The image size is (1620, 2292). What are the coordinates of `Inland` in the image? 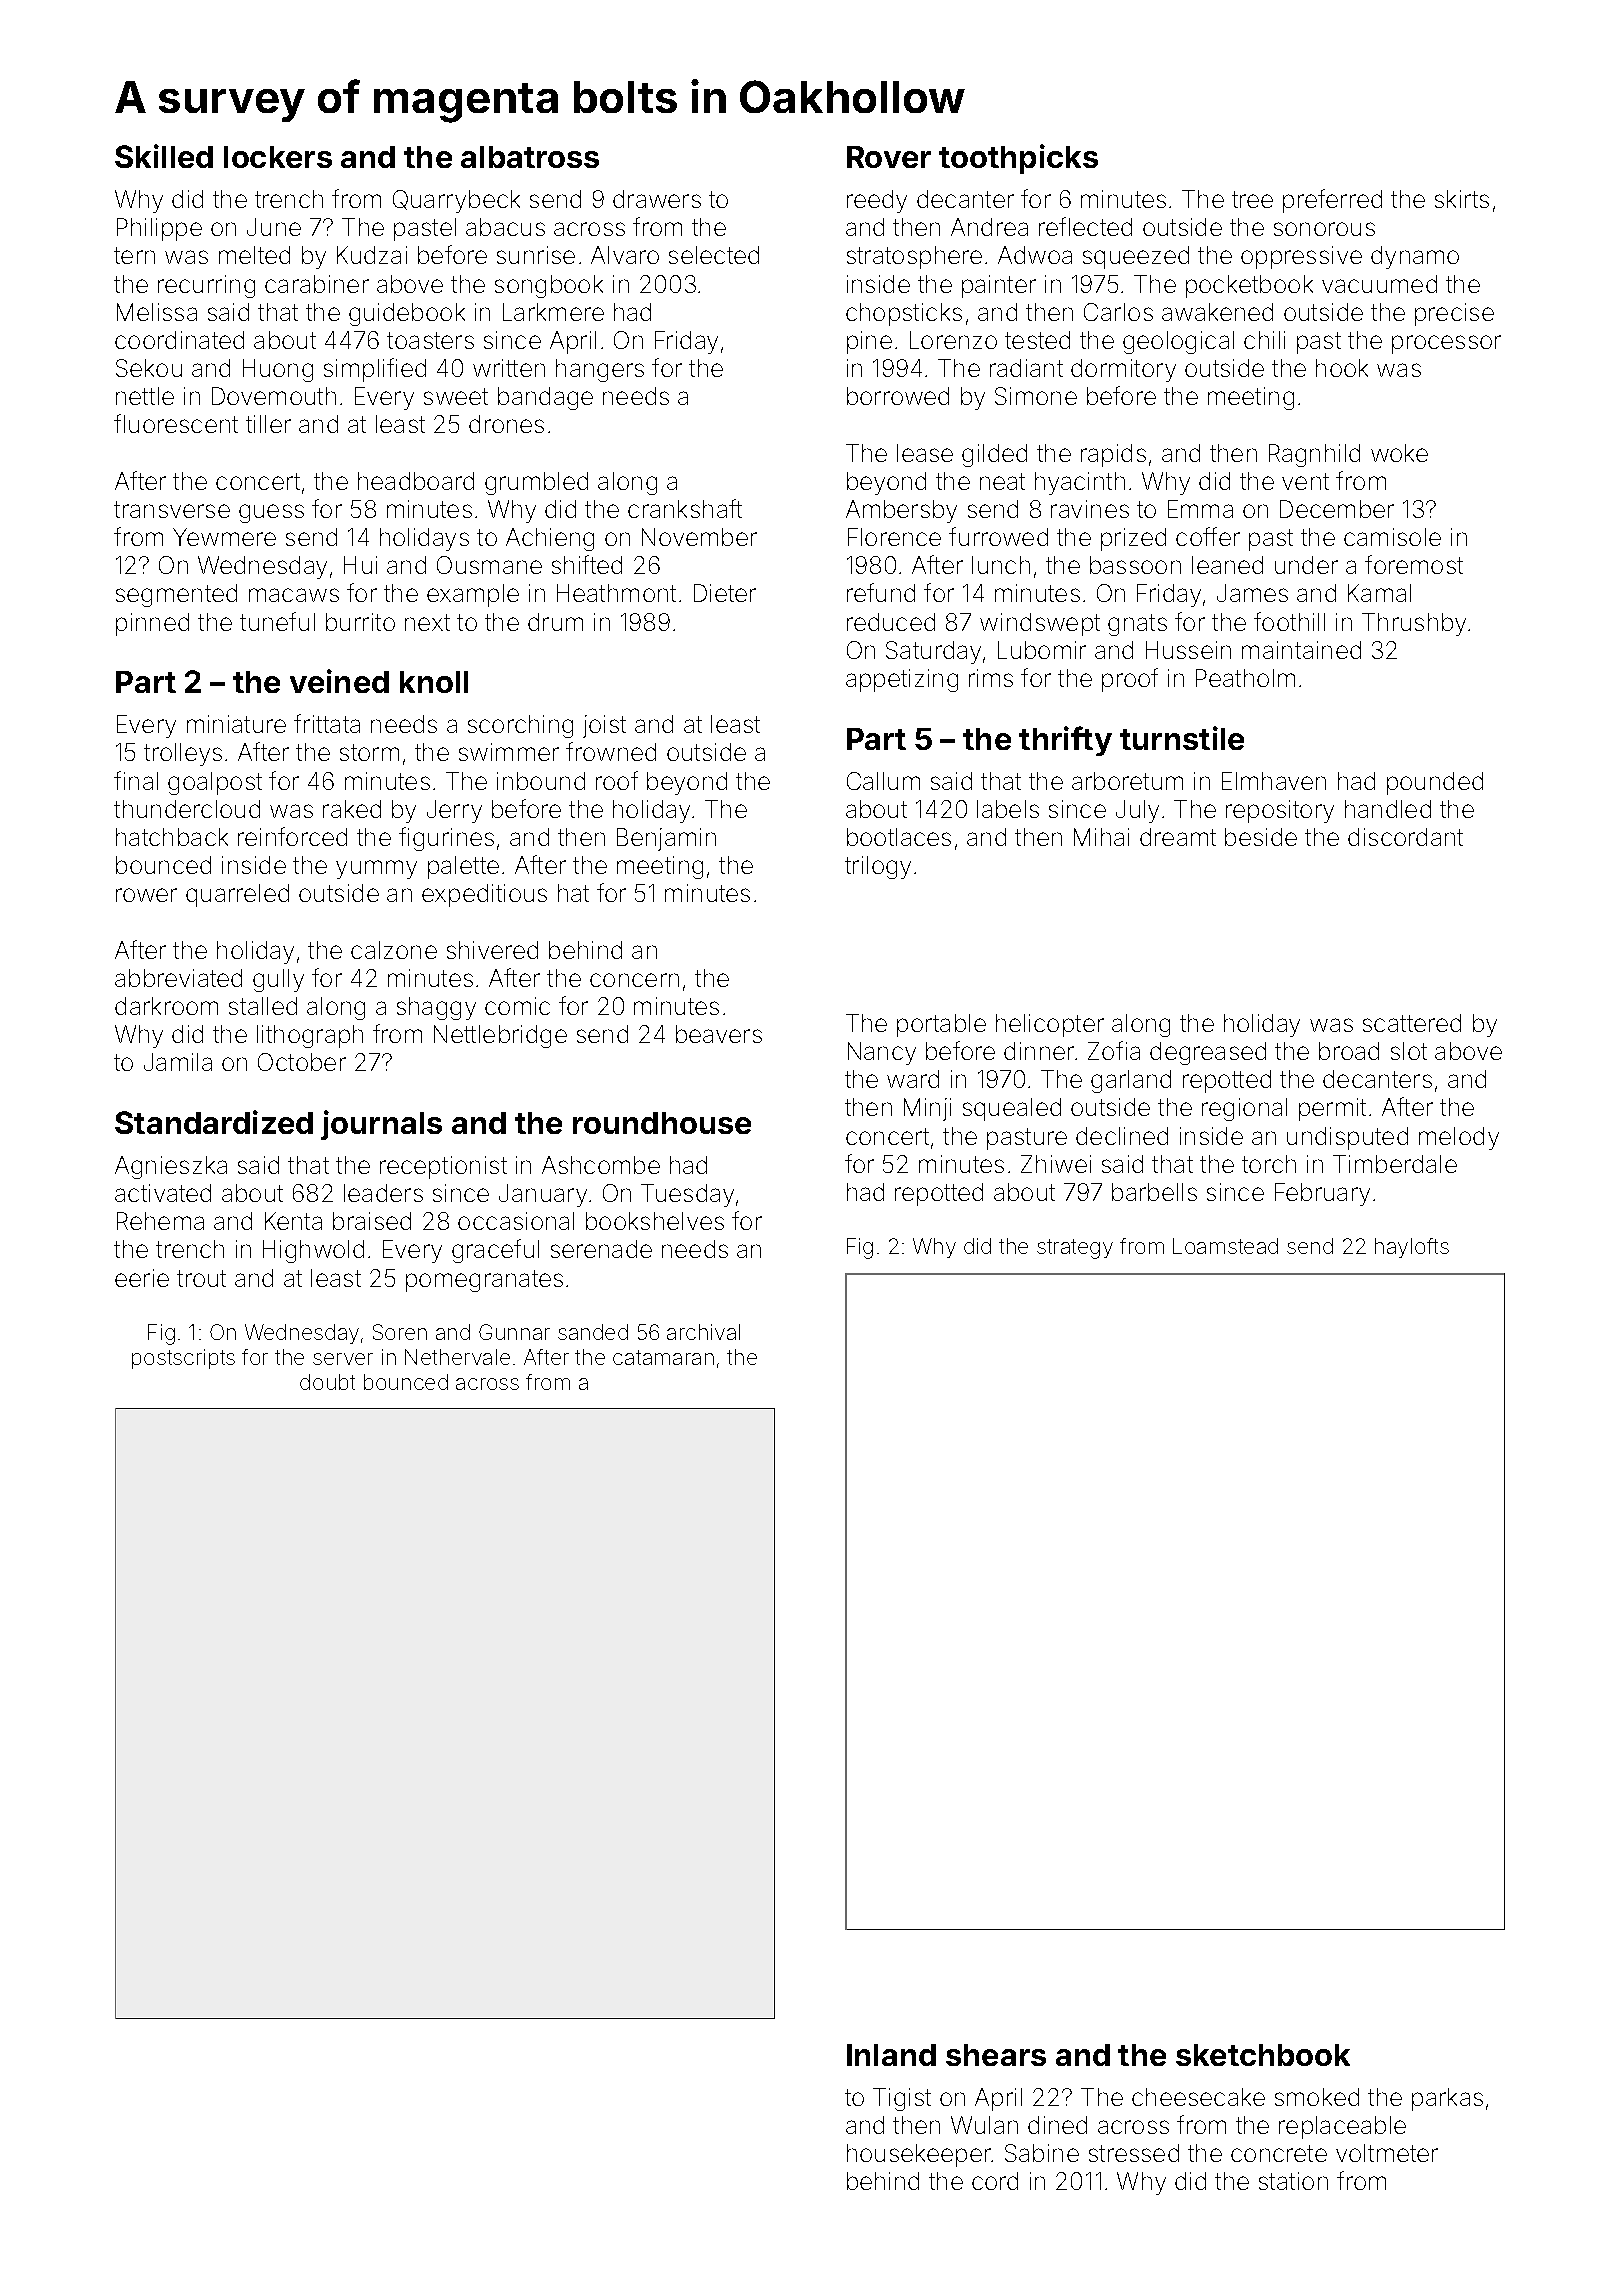 It's located at (891, 2055).
